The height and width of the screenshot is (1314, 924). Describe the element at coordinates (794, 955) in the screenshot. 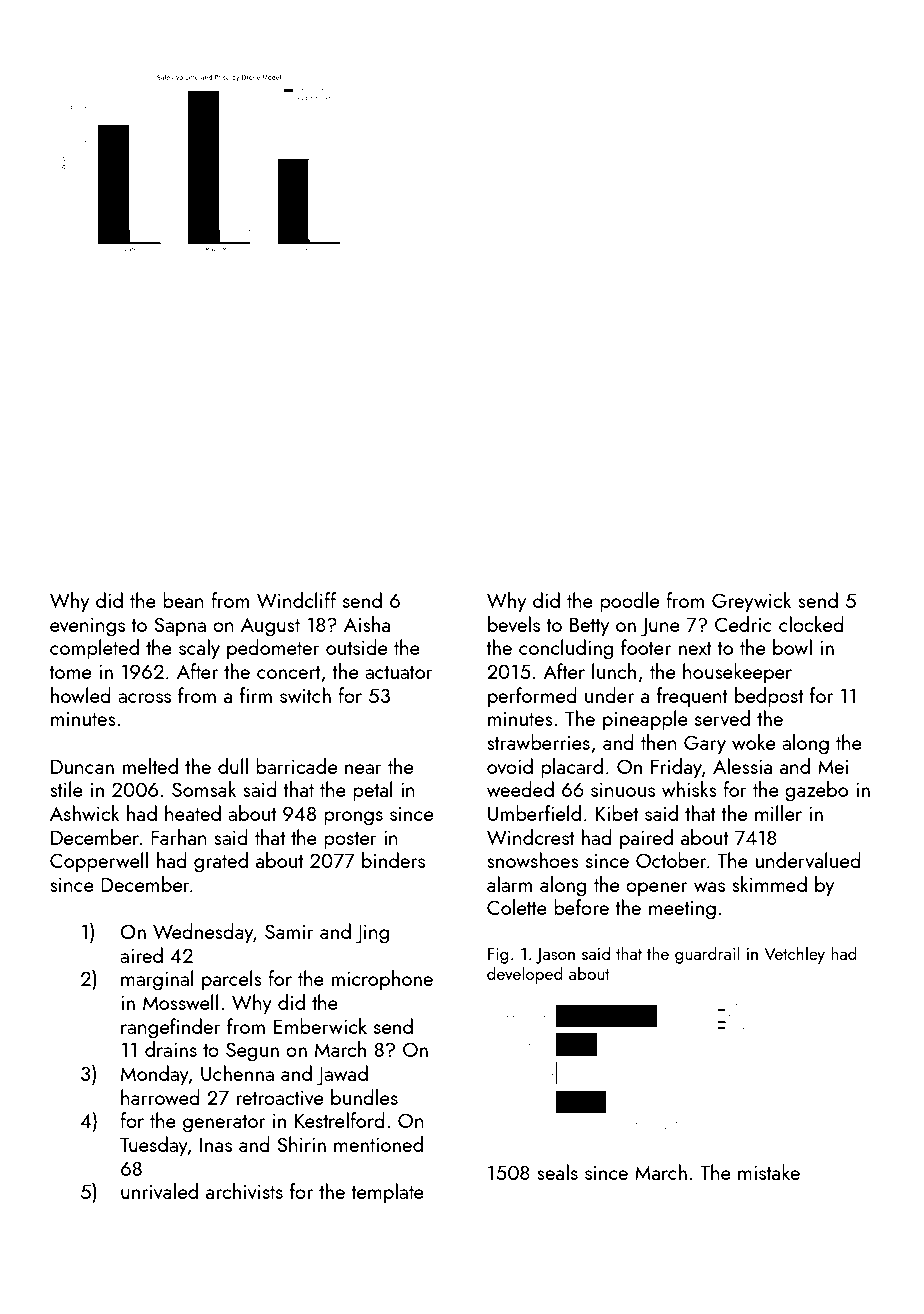

I see `Vetchley` at that location.
